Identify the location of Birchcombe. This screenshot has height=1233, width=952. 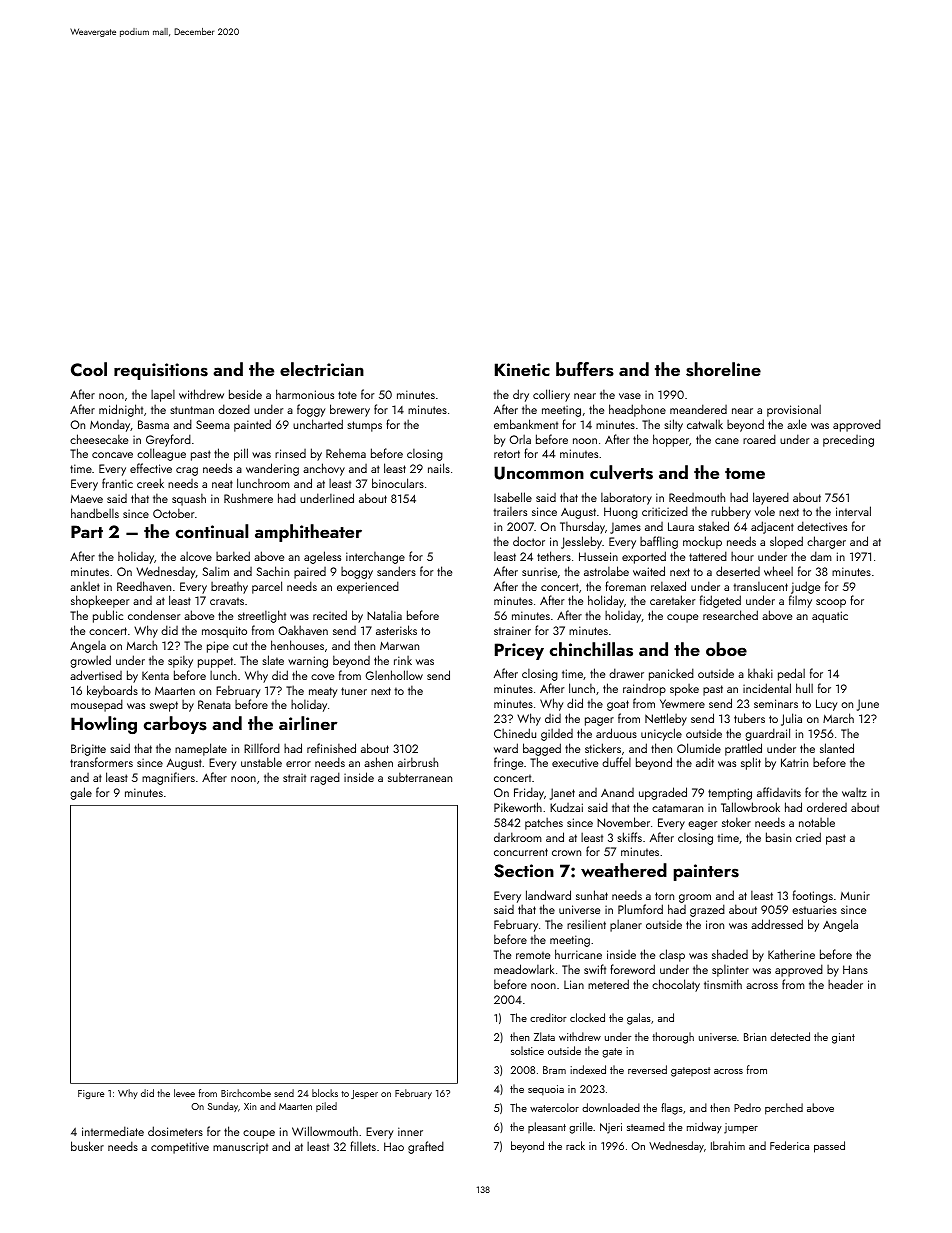
(246, 1093).
